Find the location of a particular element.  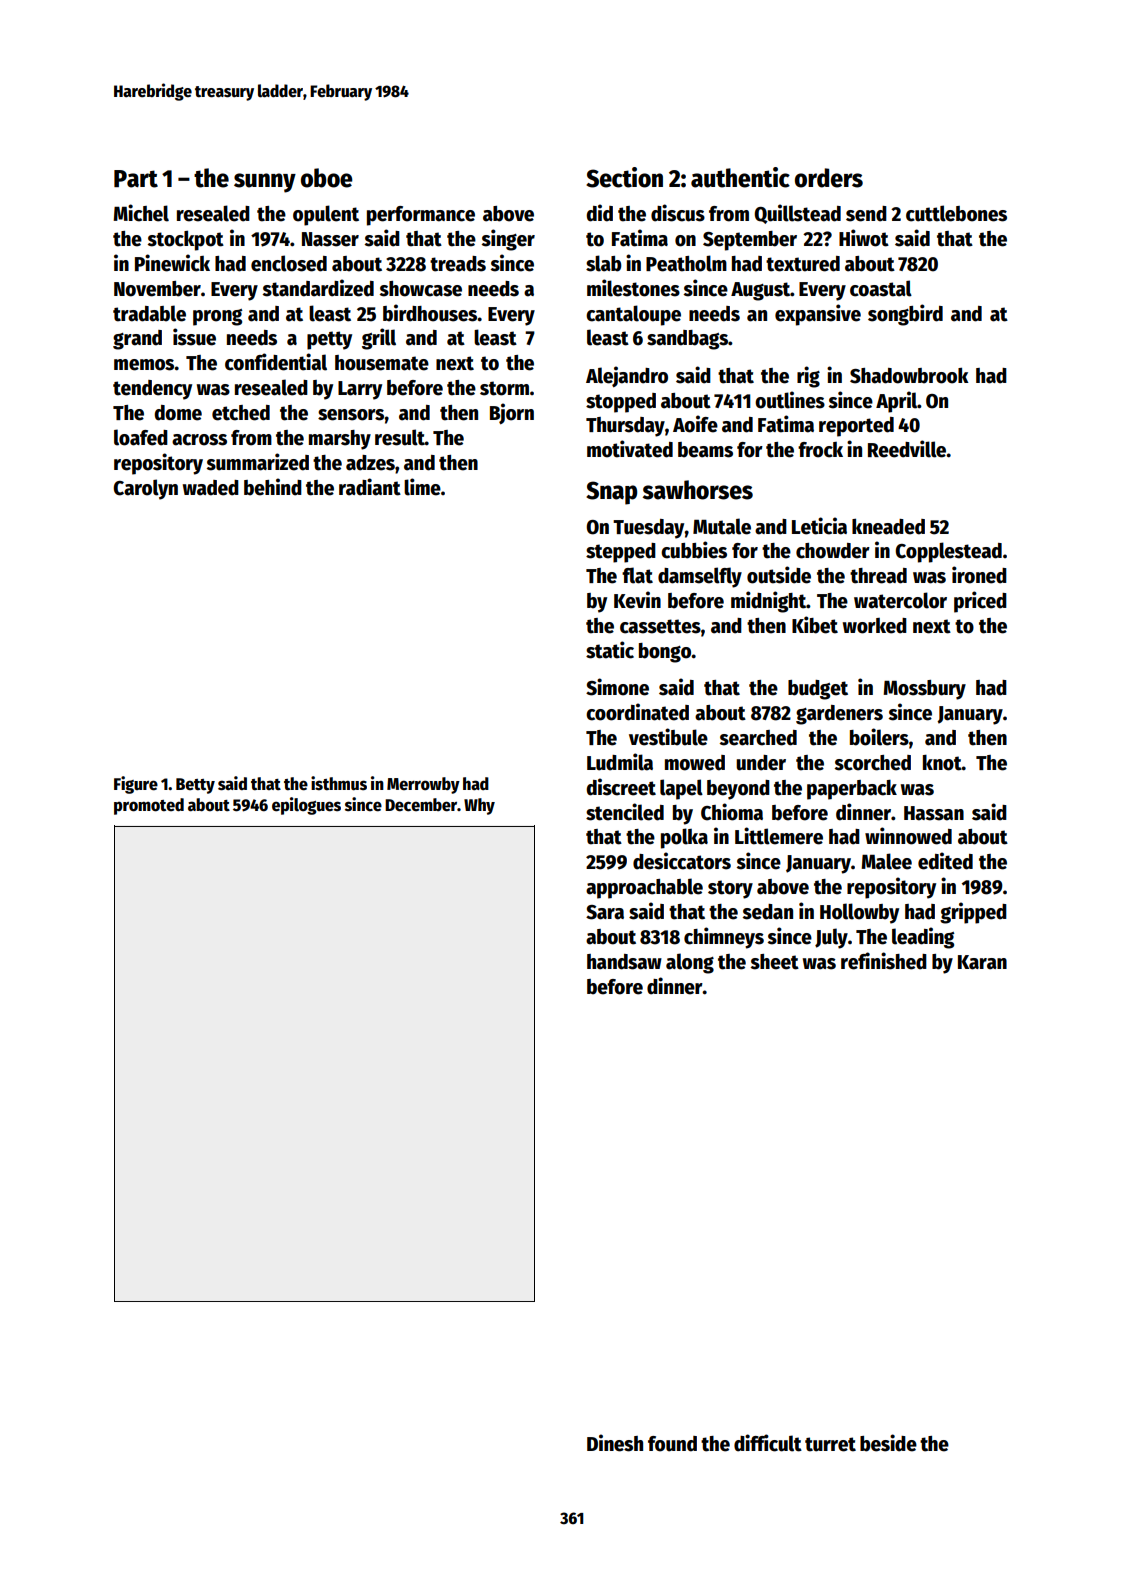

Part is located at coordinates (136, 179).
